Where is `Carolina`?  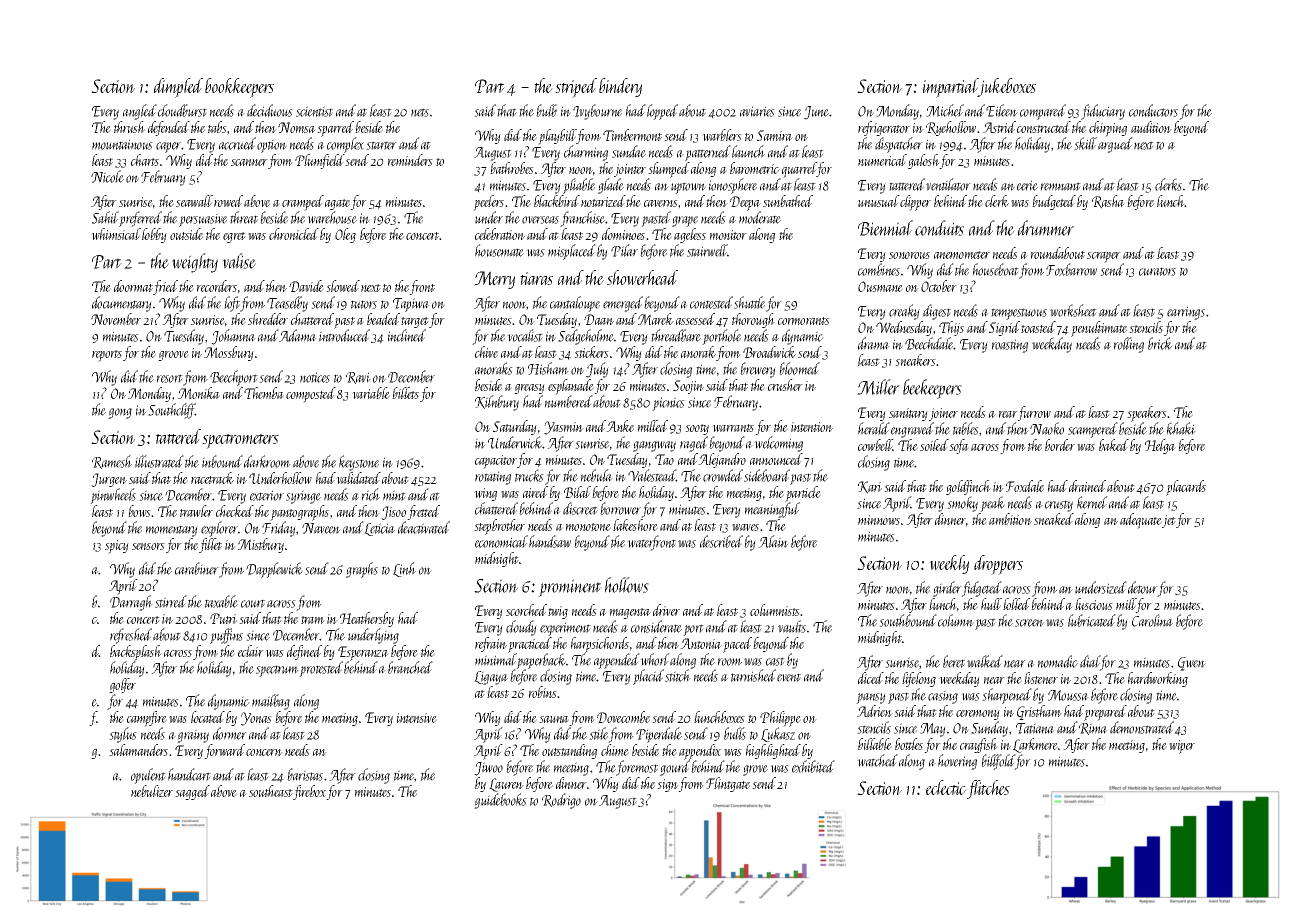
Carolina is located at coordinates (1152, 620).
